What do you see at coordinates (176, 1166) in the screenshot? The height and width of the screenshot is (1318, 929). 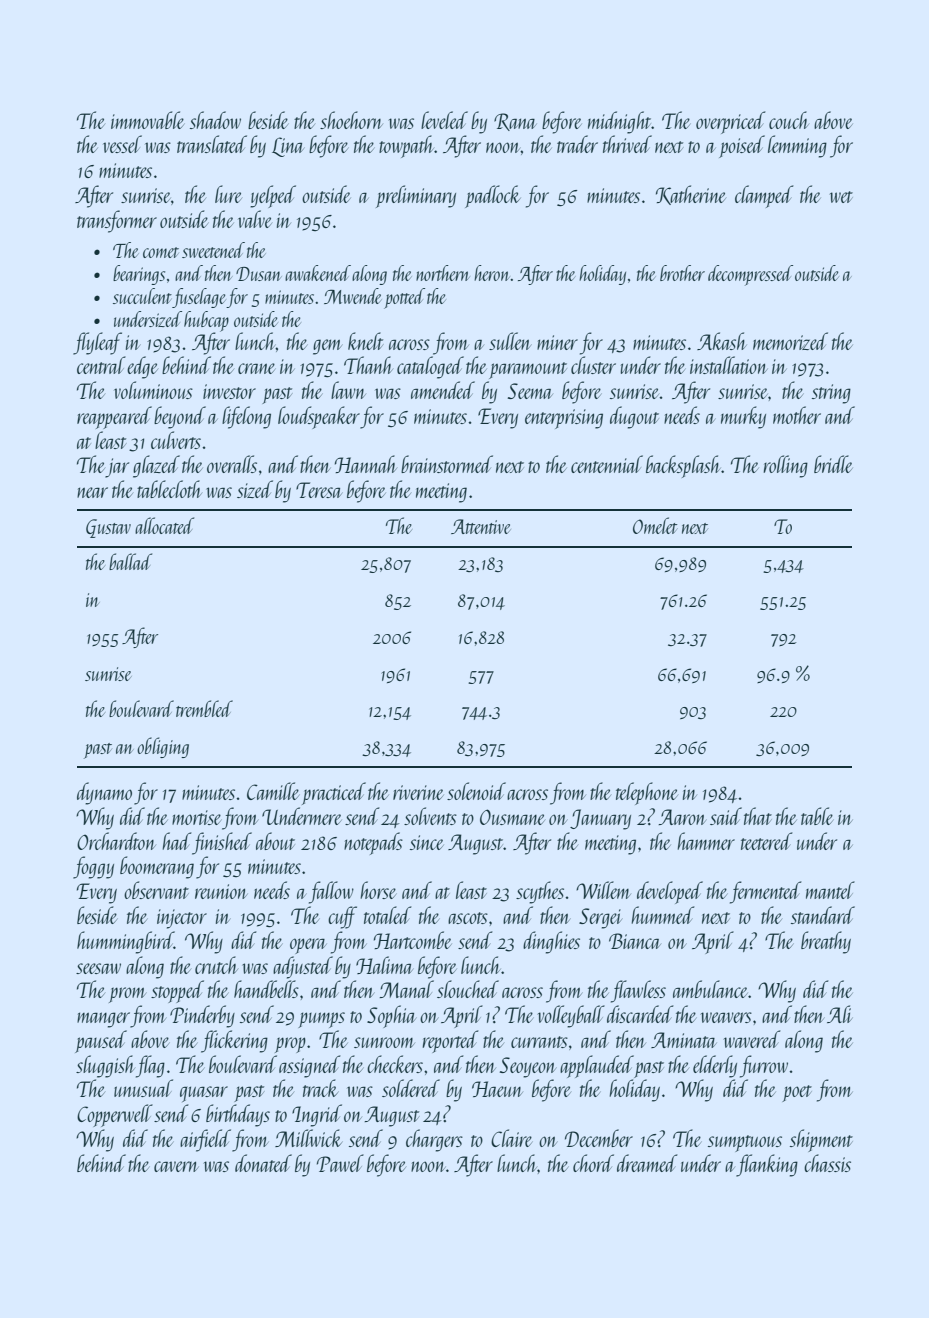 I see `cavern` at bounding box center [176, 1166].
